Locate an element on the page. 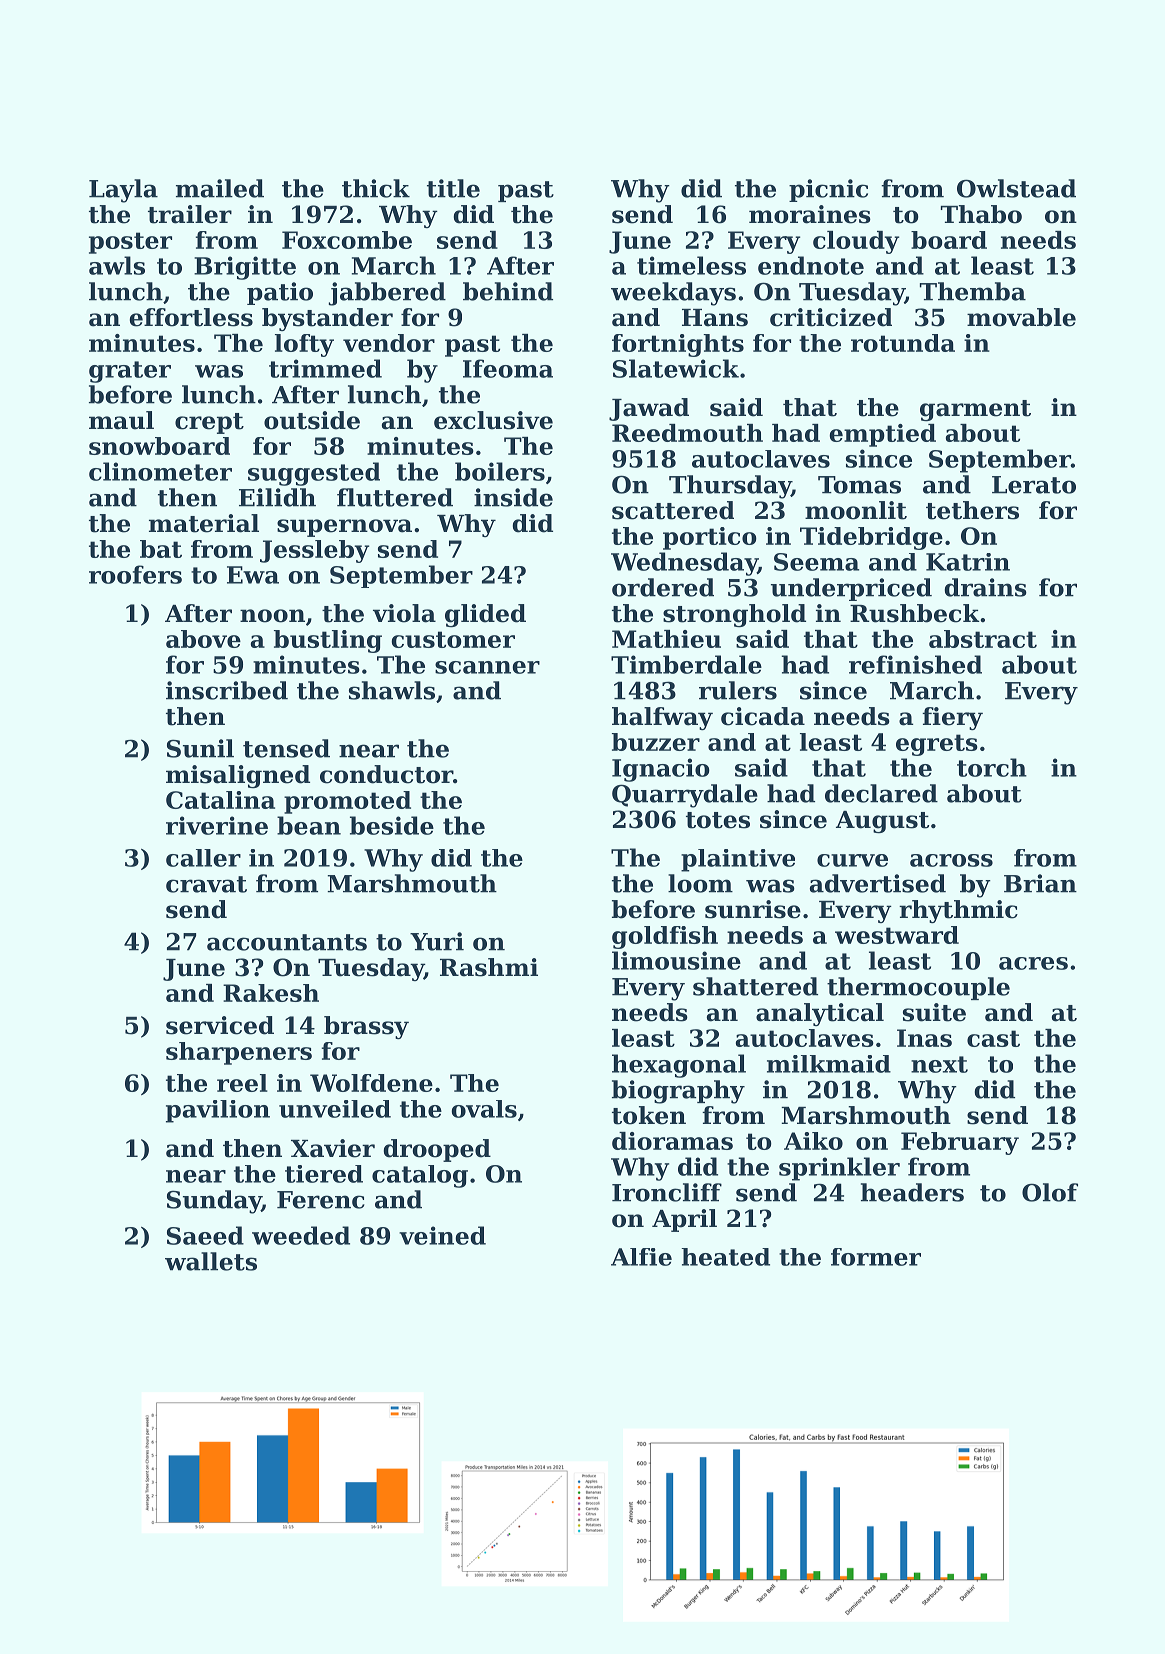 This page has width=1165, height=1654. mailed is located at coordinates (220, 188).
